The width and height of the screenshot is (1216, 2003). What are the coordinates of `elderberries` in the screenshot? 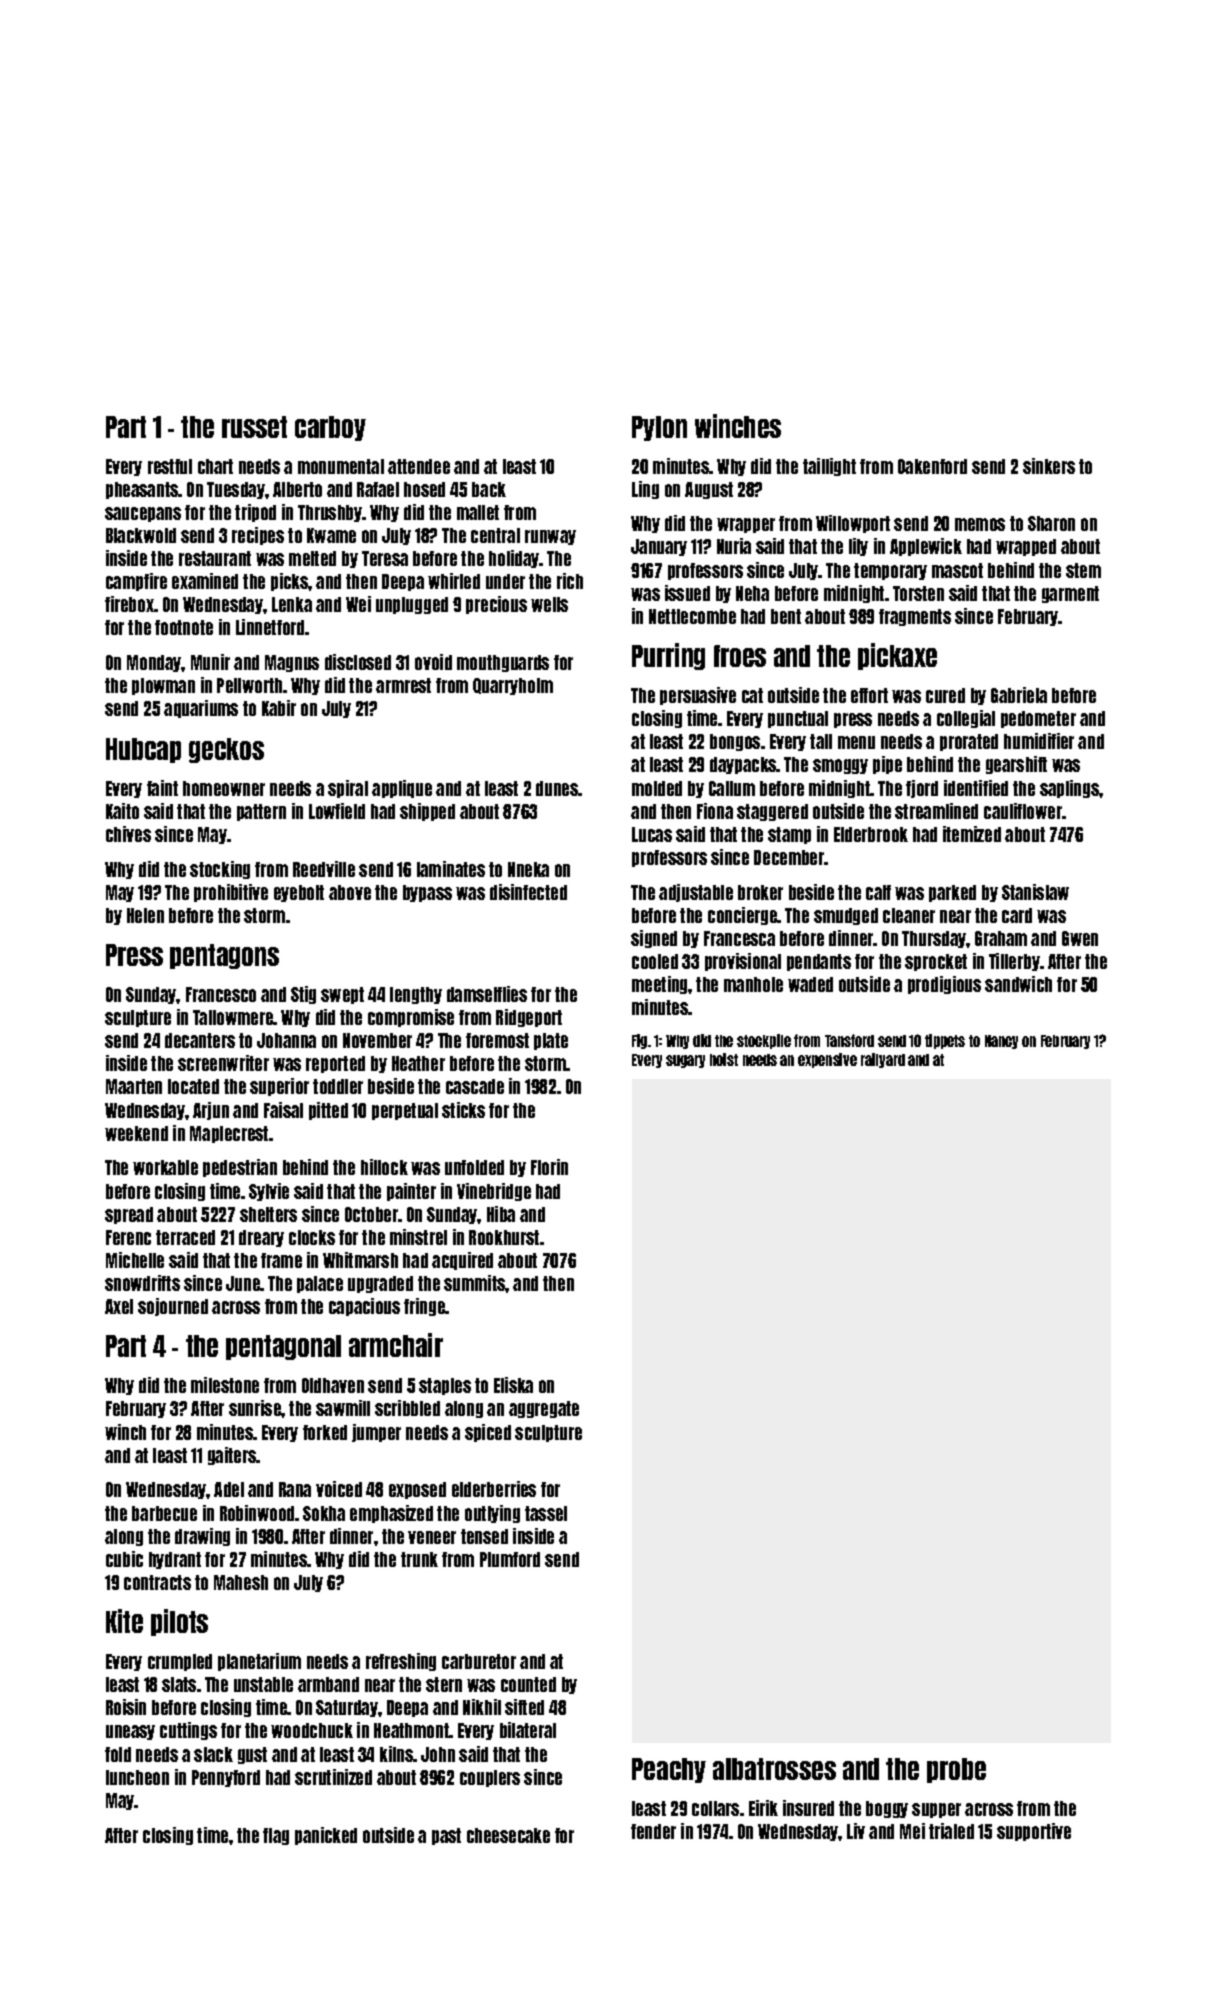 It's located at (494, 1489).
